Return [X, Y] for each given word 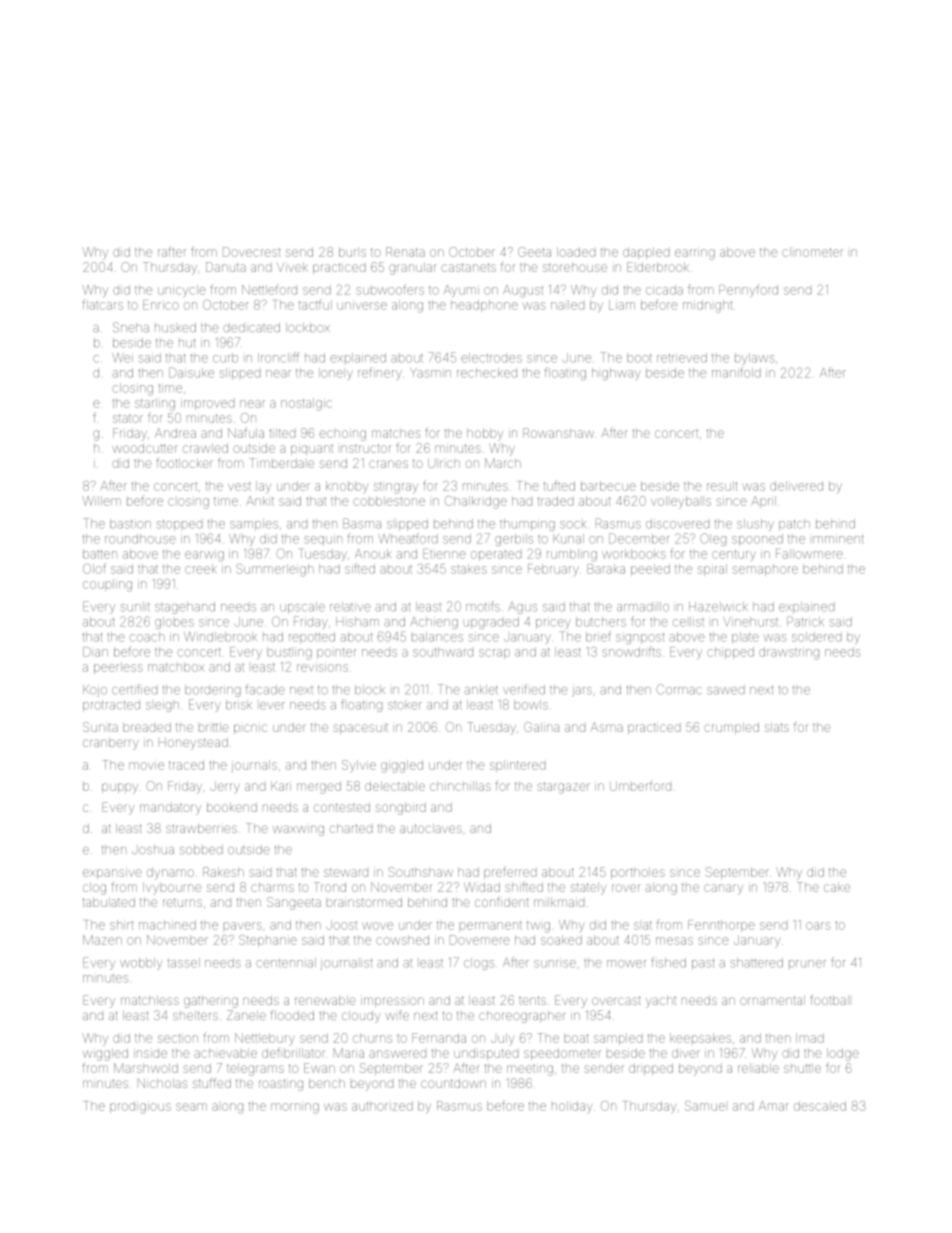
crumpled [731, 728]
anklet [481, 690]
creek [200, 569]
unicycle [182, 291]
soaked [561, 940]
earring [695, 253]
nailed [567, 305]
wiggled [105, 1054]
